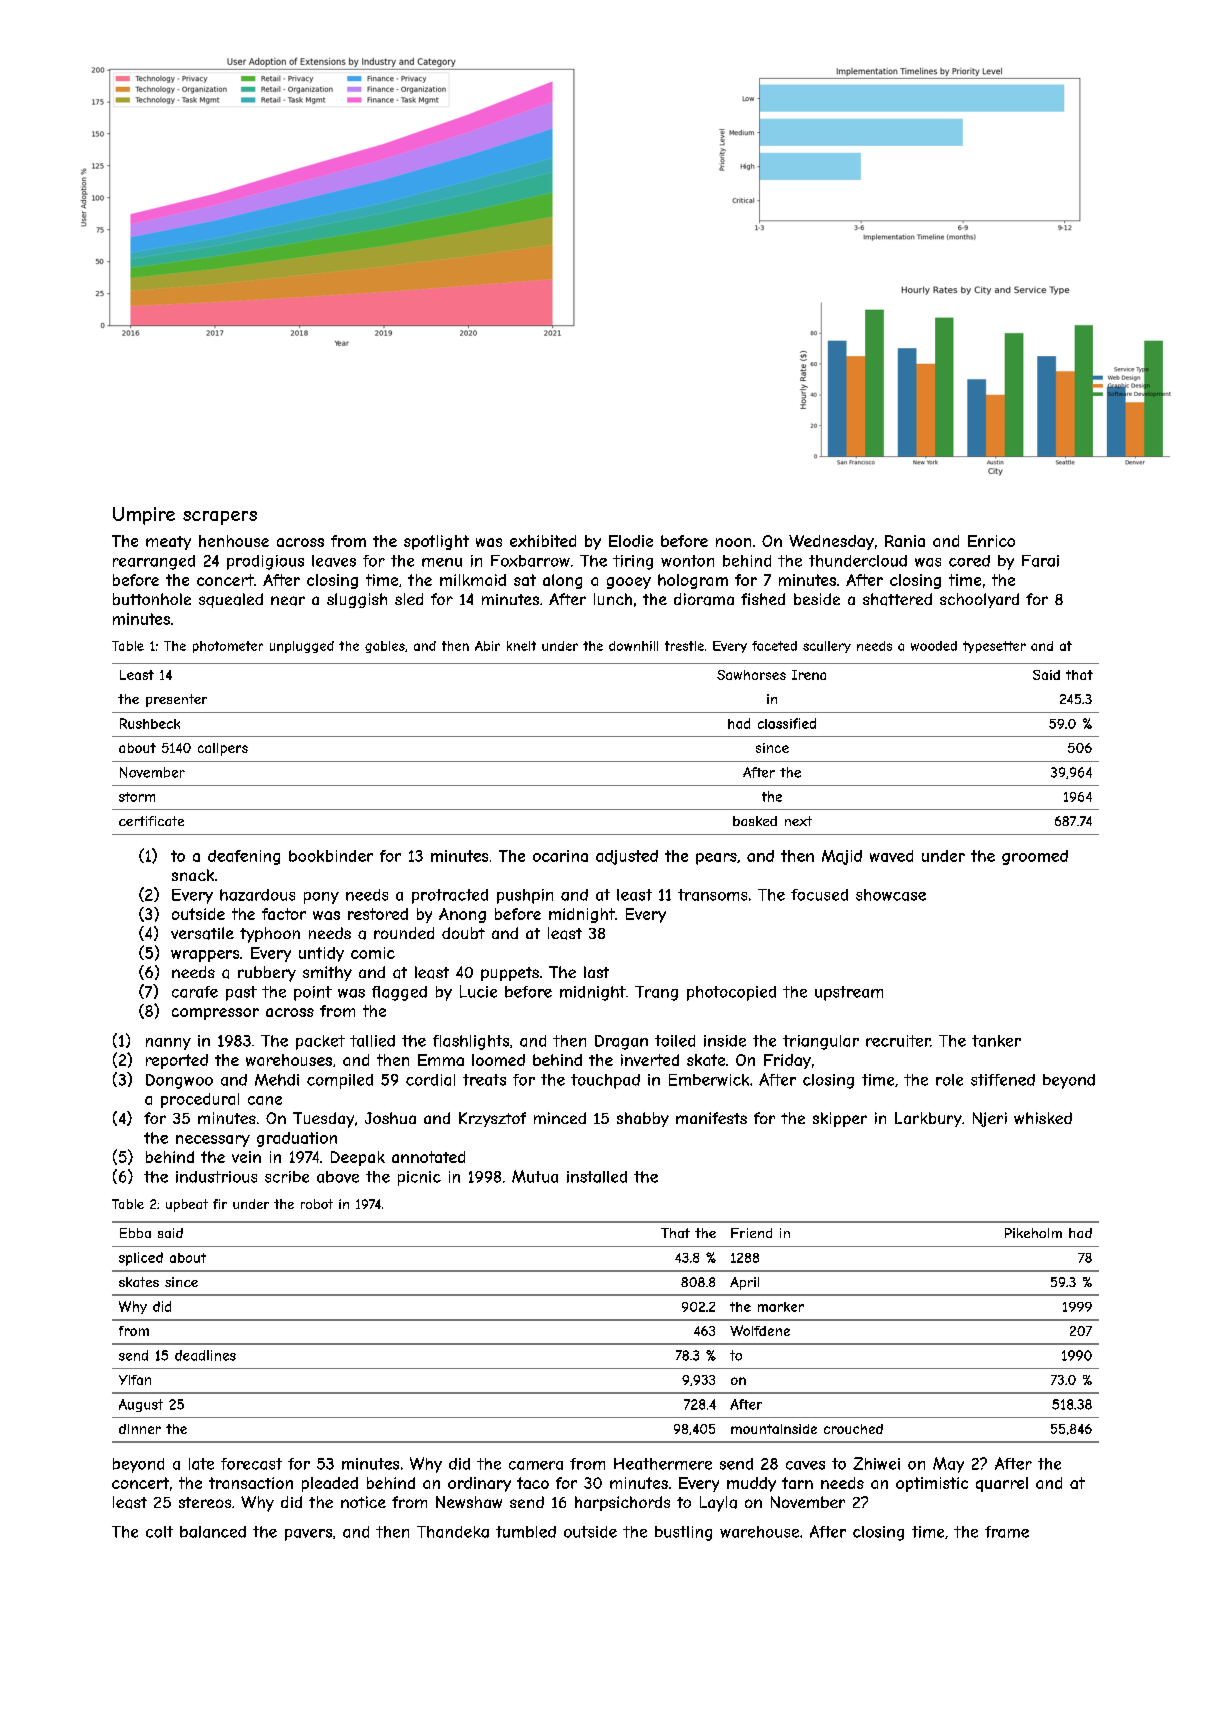 The height and width of the image is (1713, 1211). Describe the element at coordinates (436, 542) in the image. I see `spotlight` at that location.
